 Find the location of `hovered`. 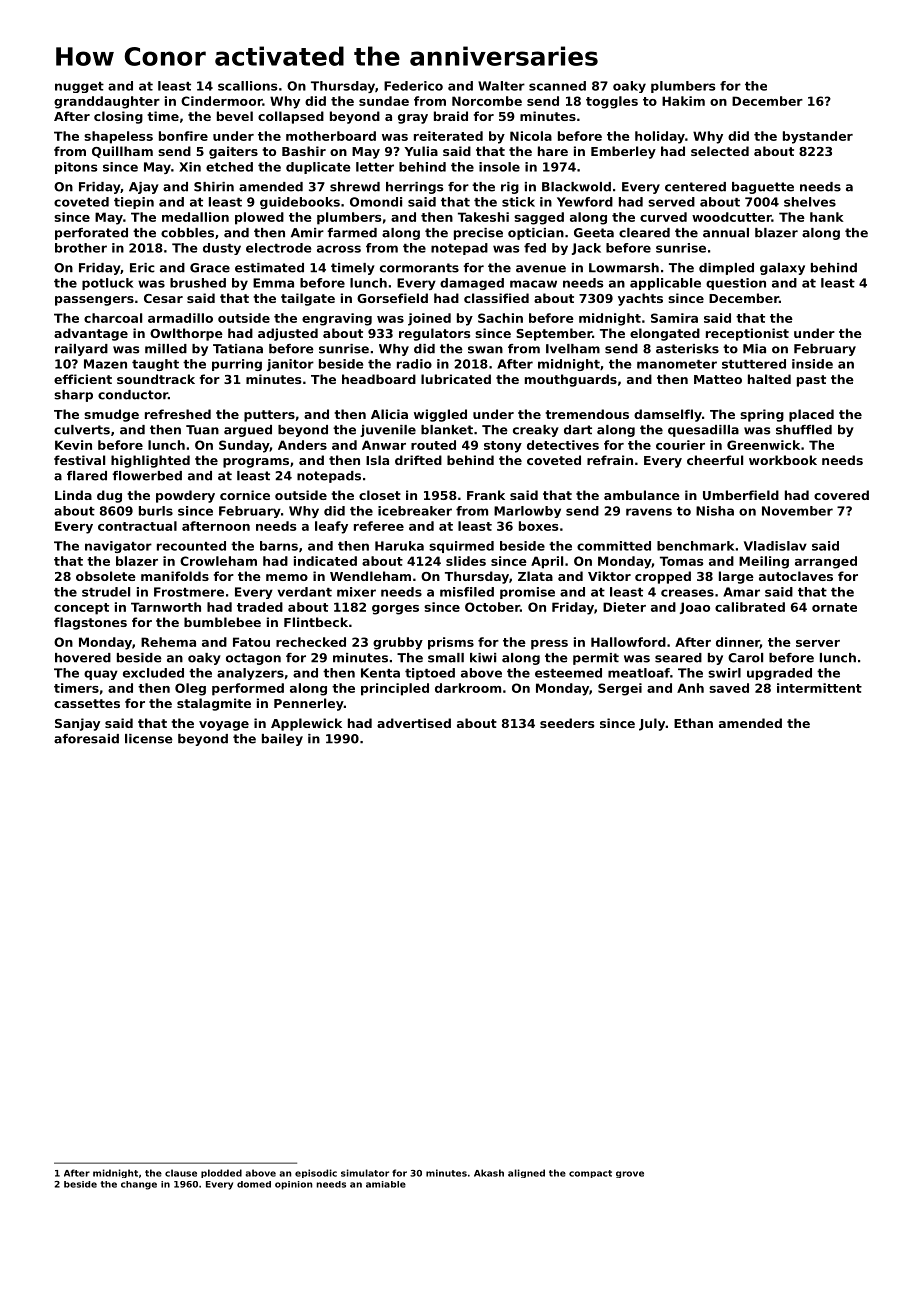

hovered is located at coordinates (83, 658).
